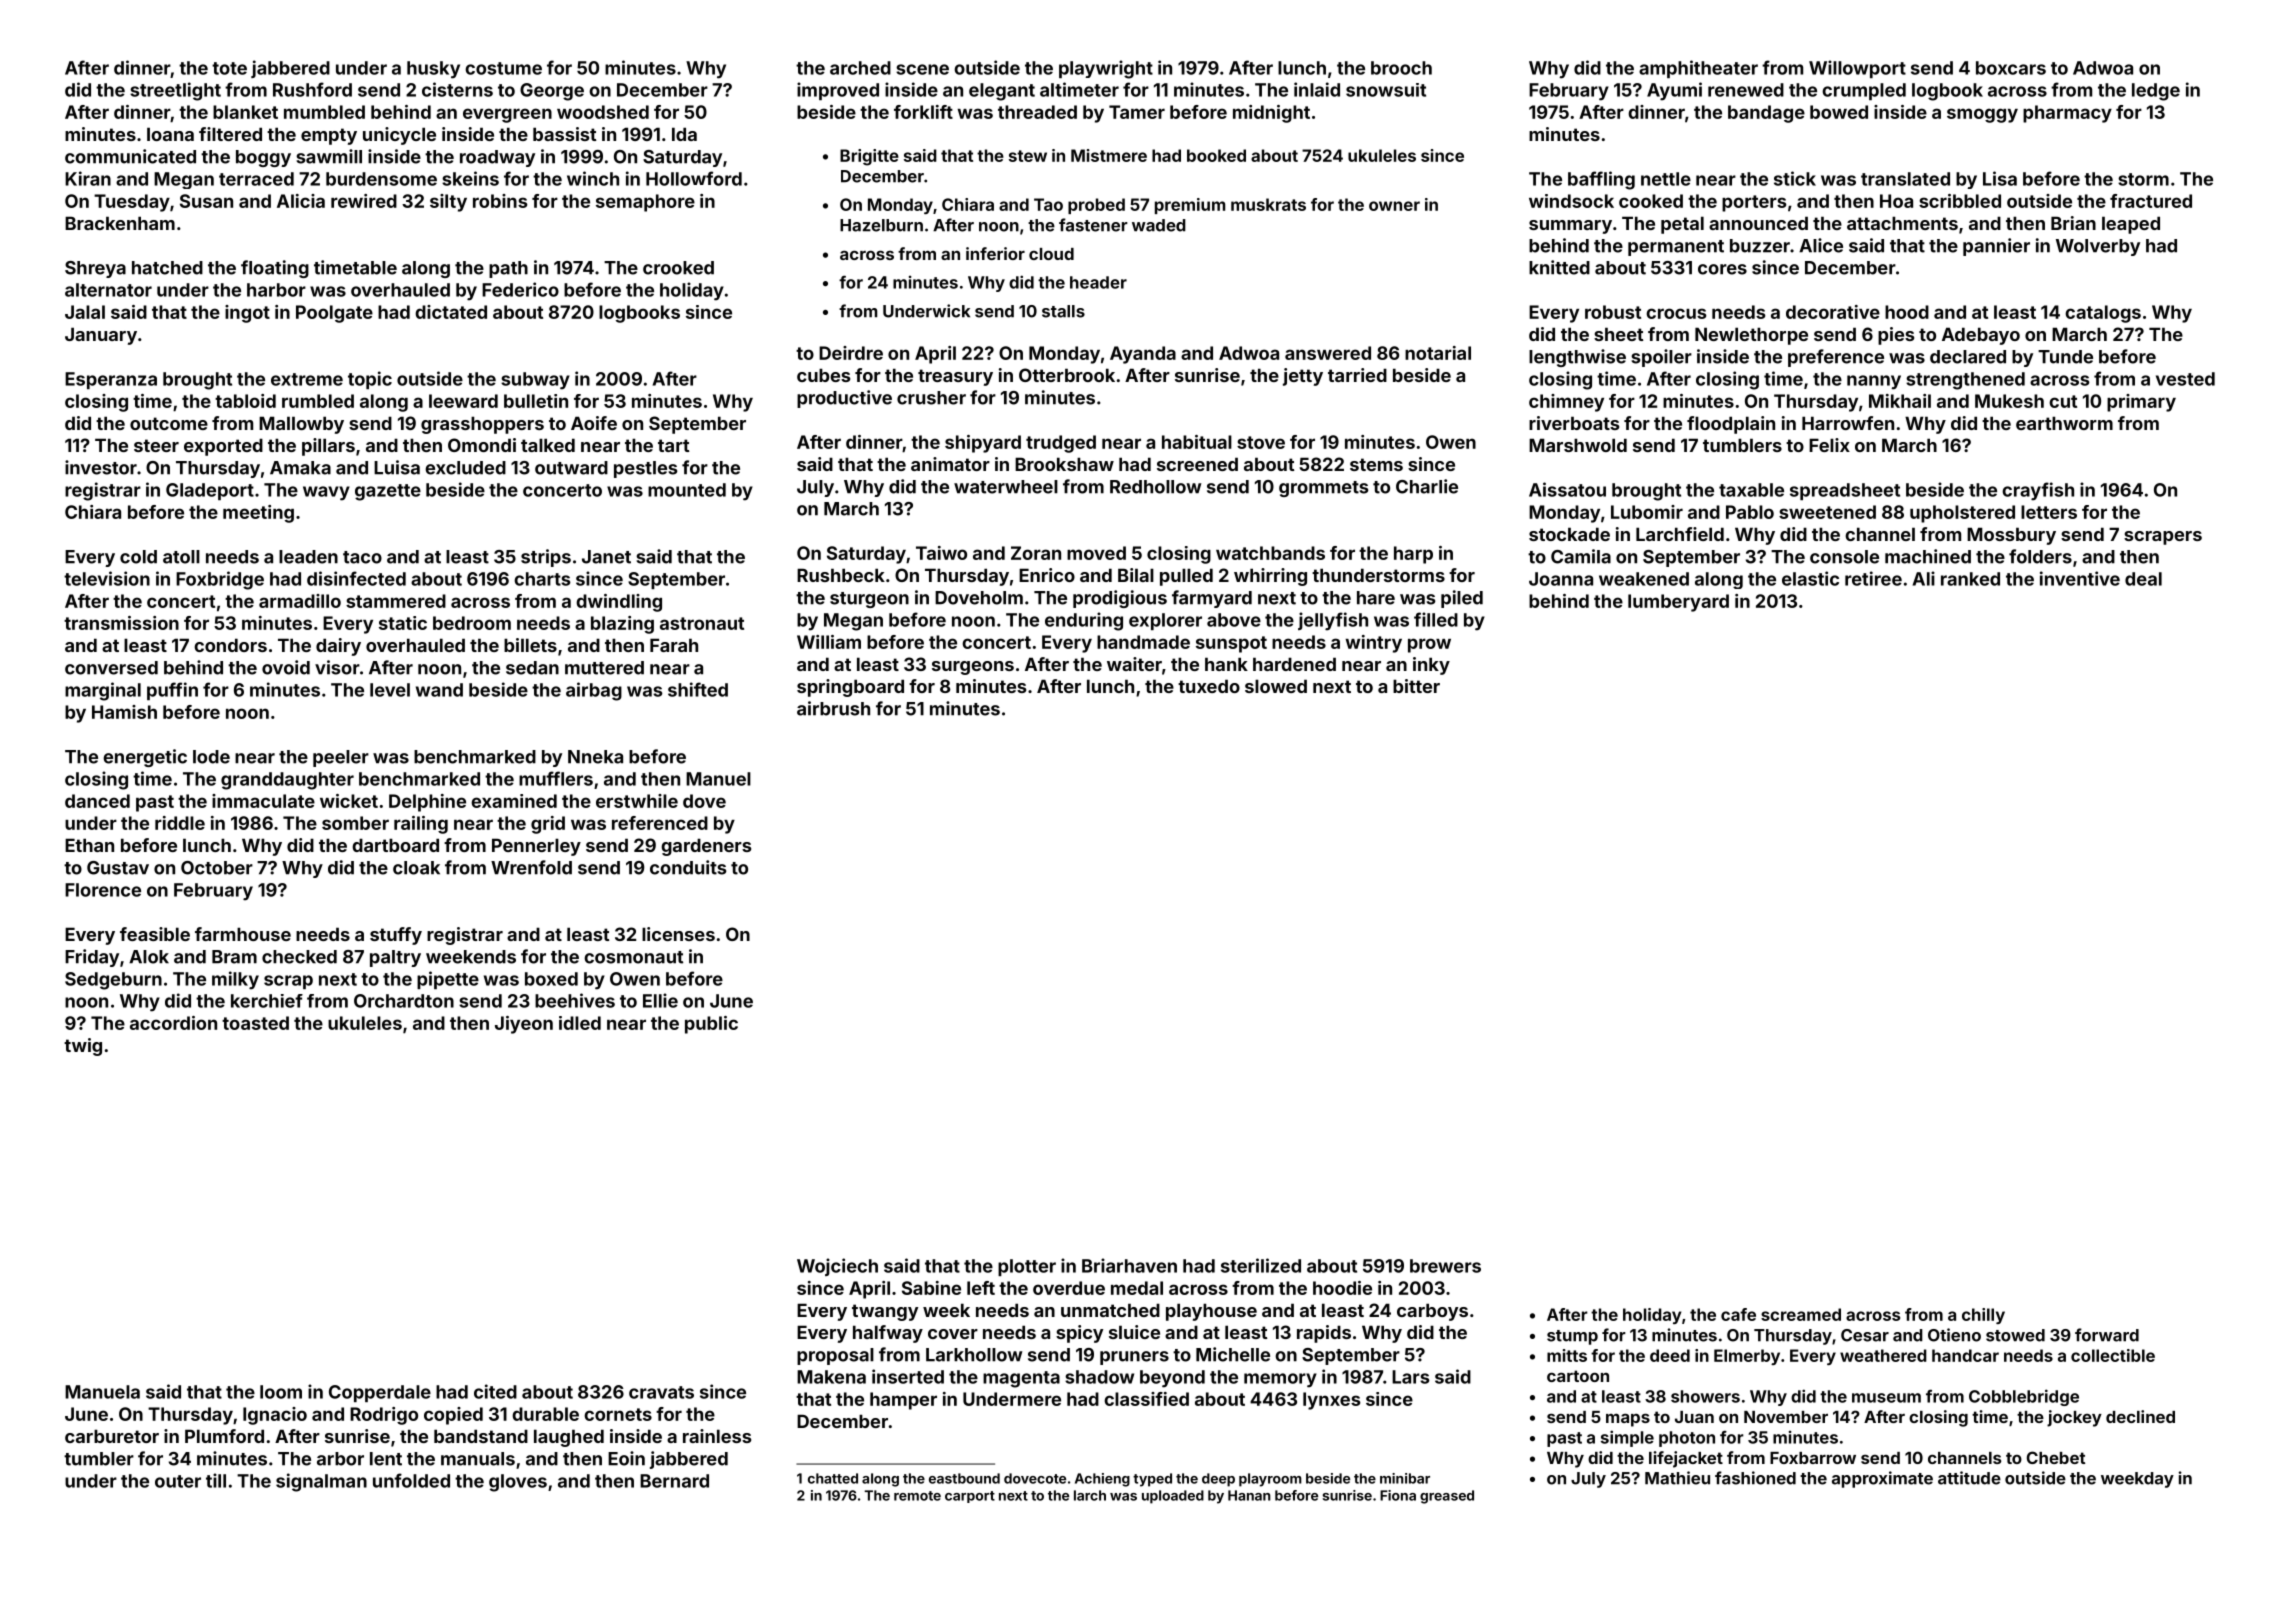 The width and height of the screenshot is (2282, 1614). What do you see at coordinates (950, 464) in the screenshot?
I see `animator` at bounding box center [950, 464].
